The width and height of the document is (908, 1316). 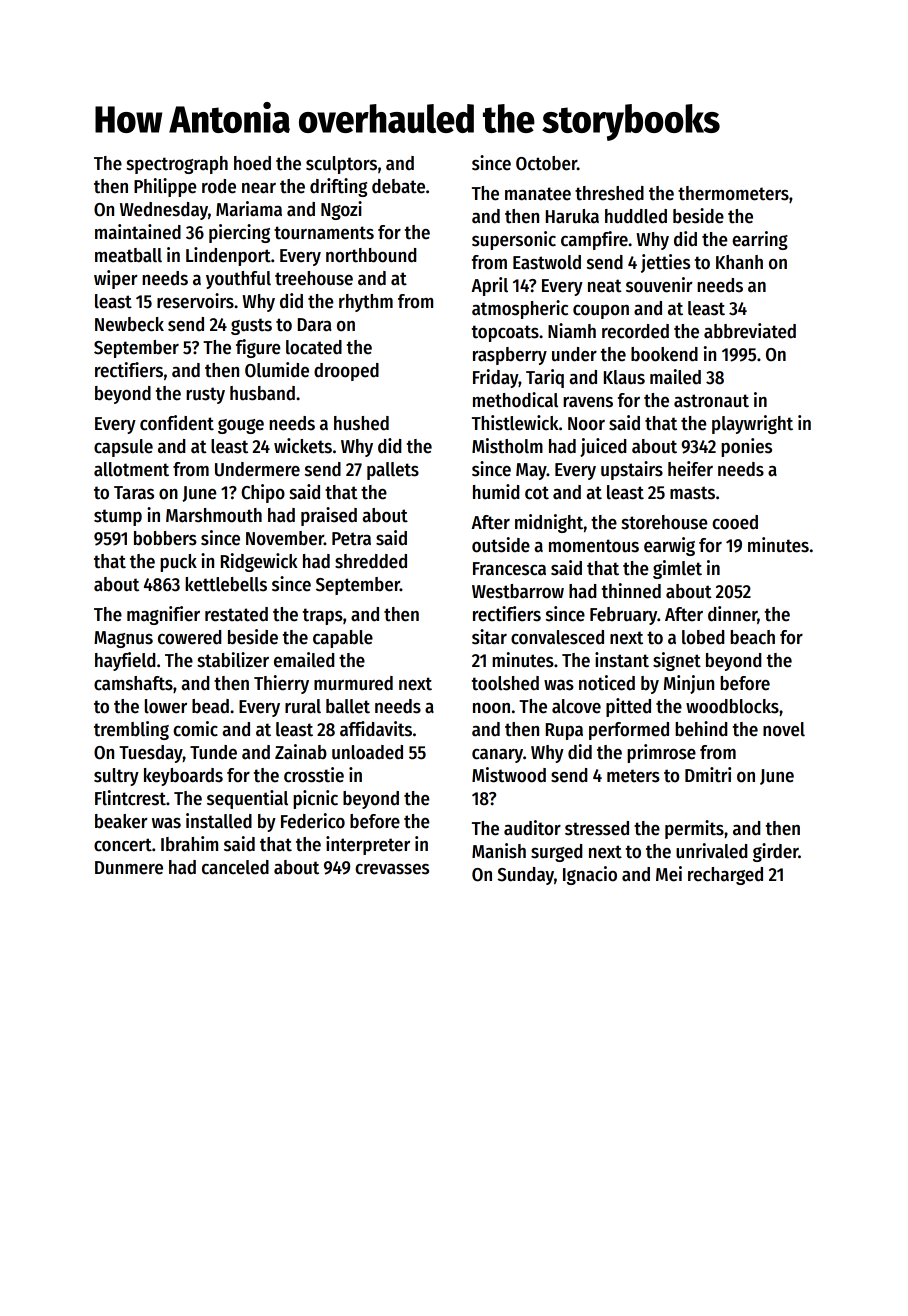 What do you see at coordinates (163, 615) in the document?
I see `magnifier` at bounding box center [163, 615].
